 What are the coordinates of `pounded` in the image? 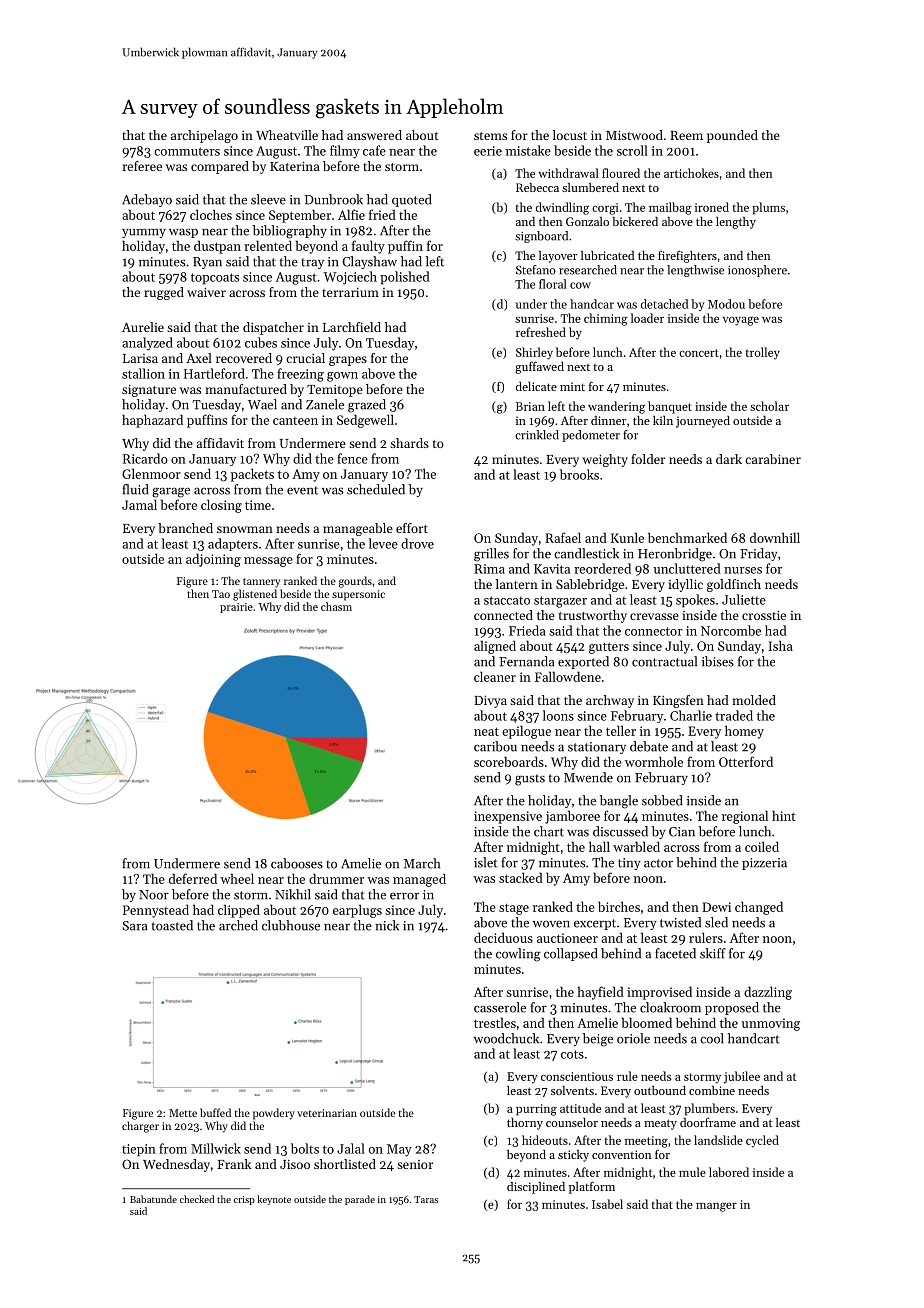 It's located at (732, 136).
